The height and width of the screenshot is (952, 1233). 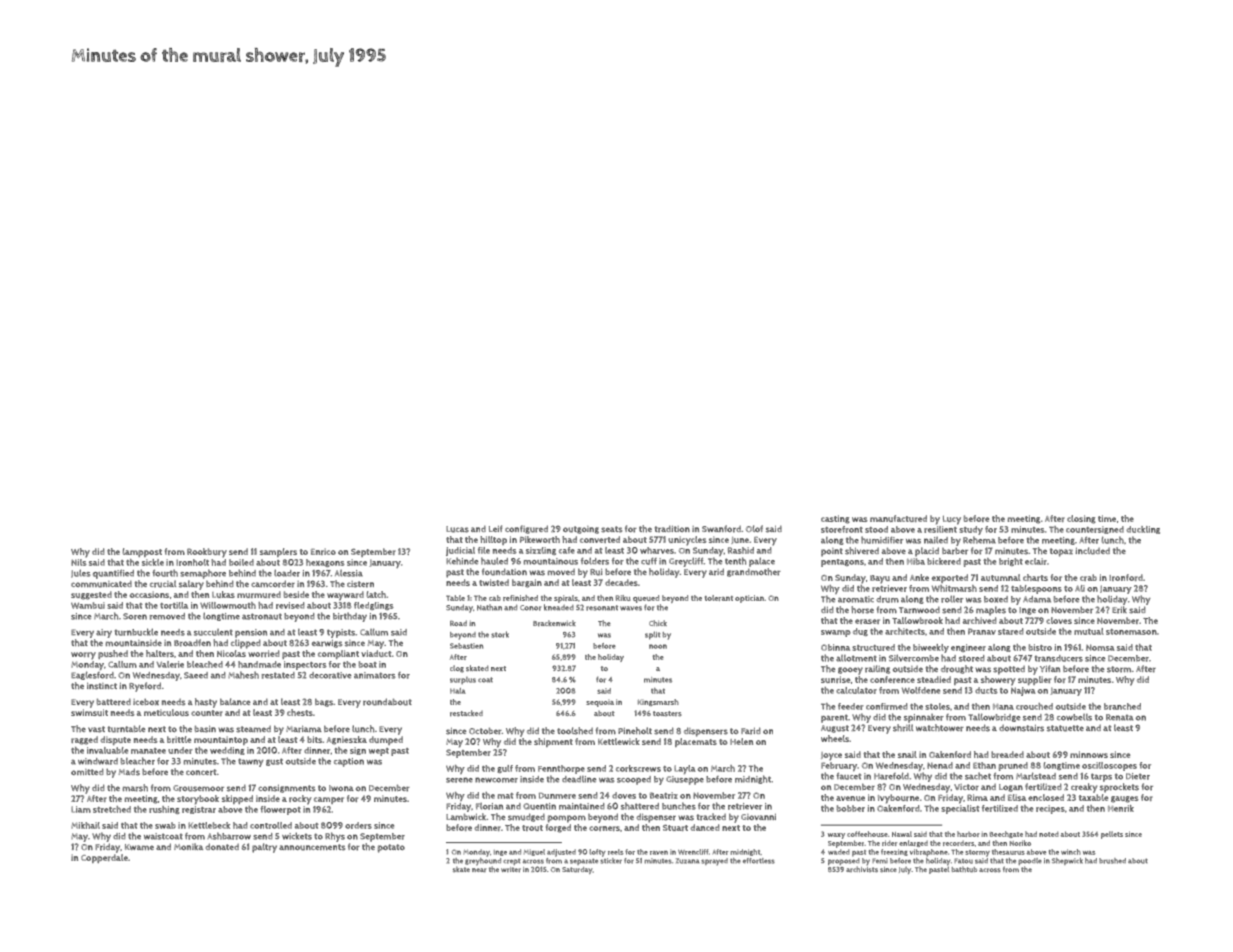 What do you see at coordinates (1093, 551) in the screenshot?
I see `included` at bounding box center [1093, 551].
